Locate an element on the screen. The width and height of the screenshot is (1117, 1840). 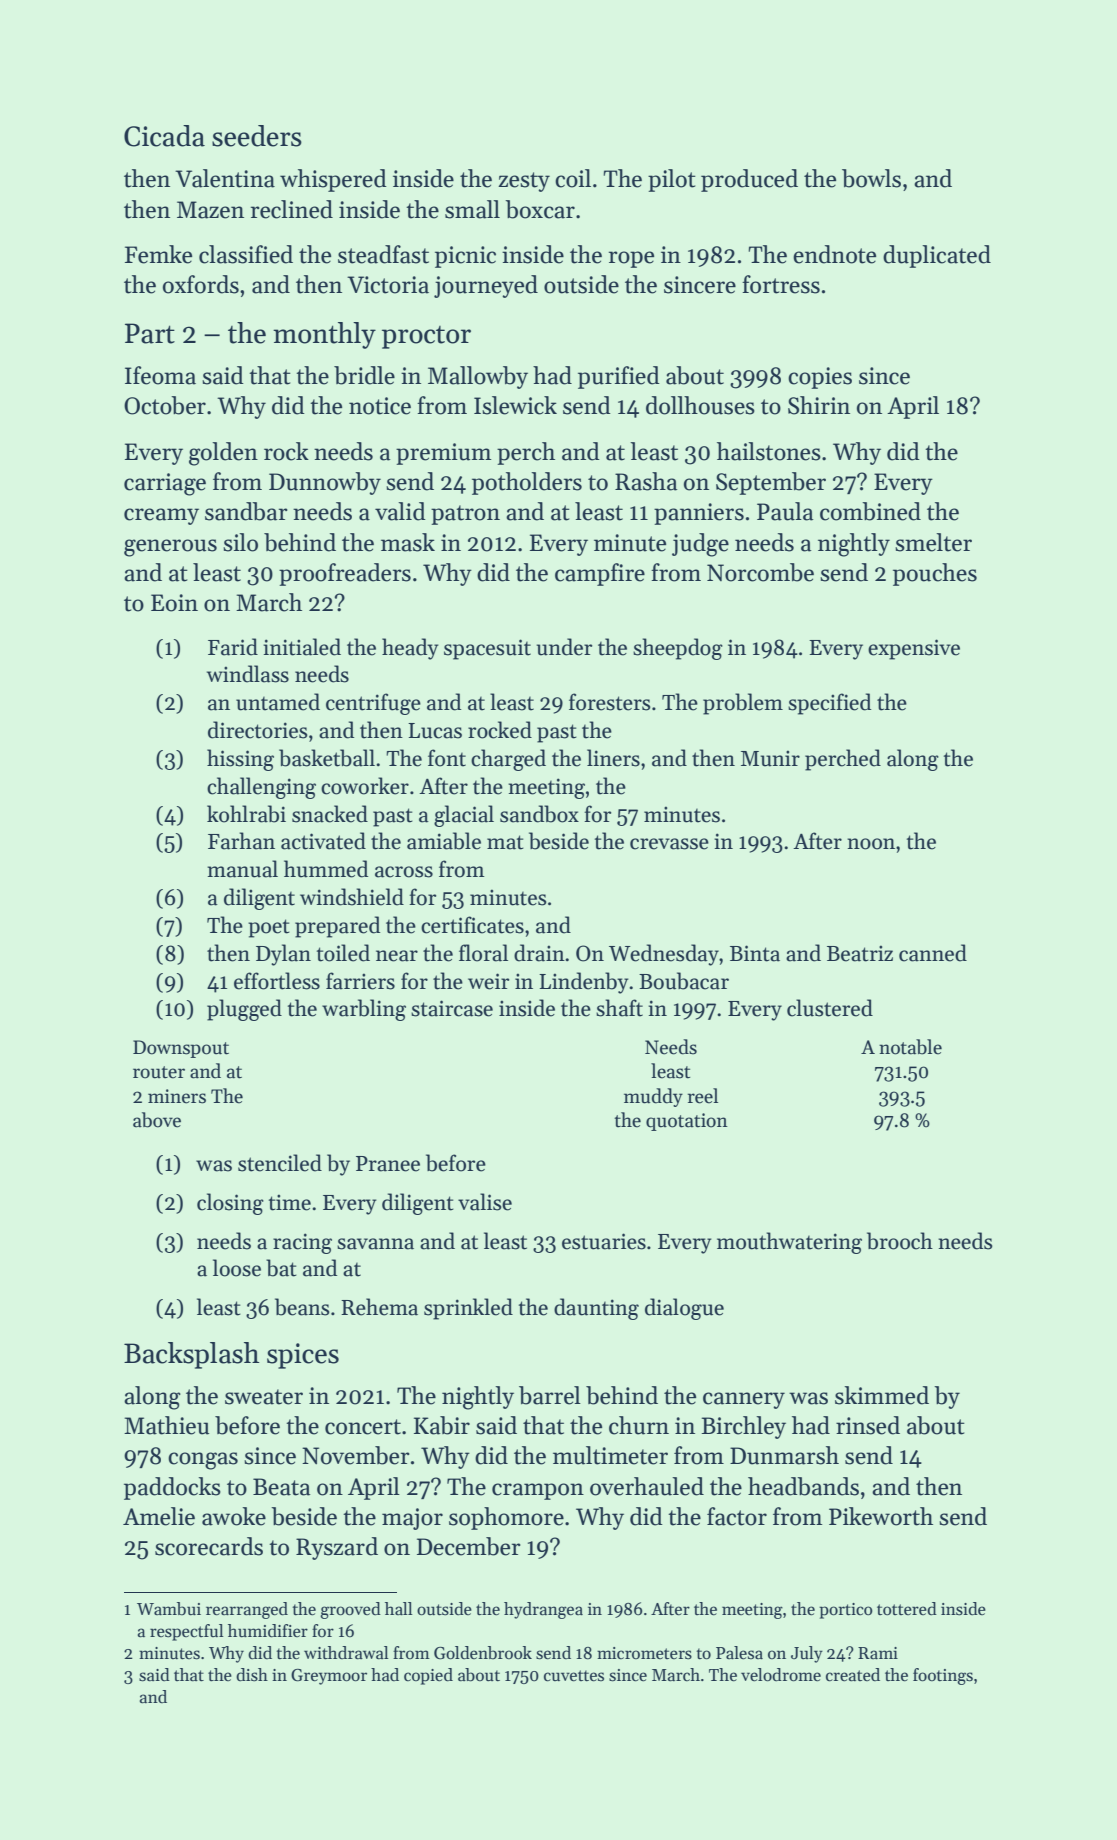
respectful is located at coordinates (187, 1632).
